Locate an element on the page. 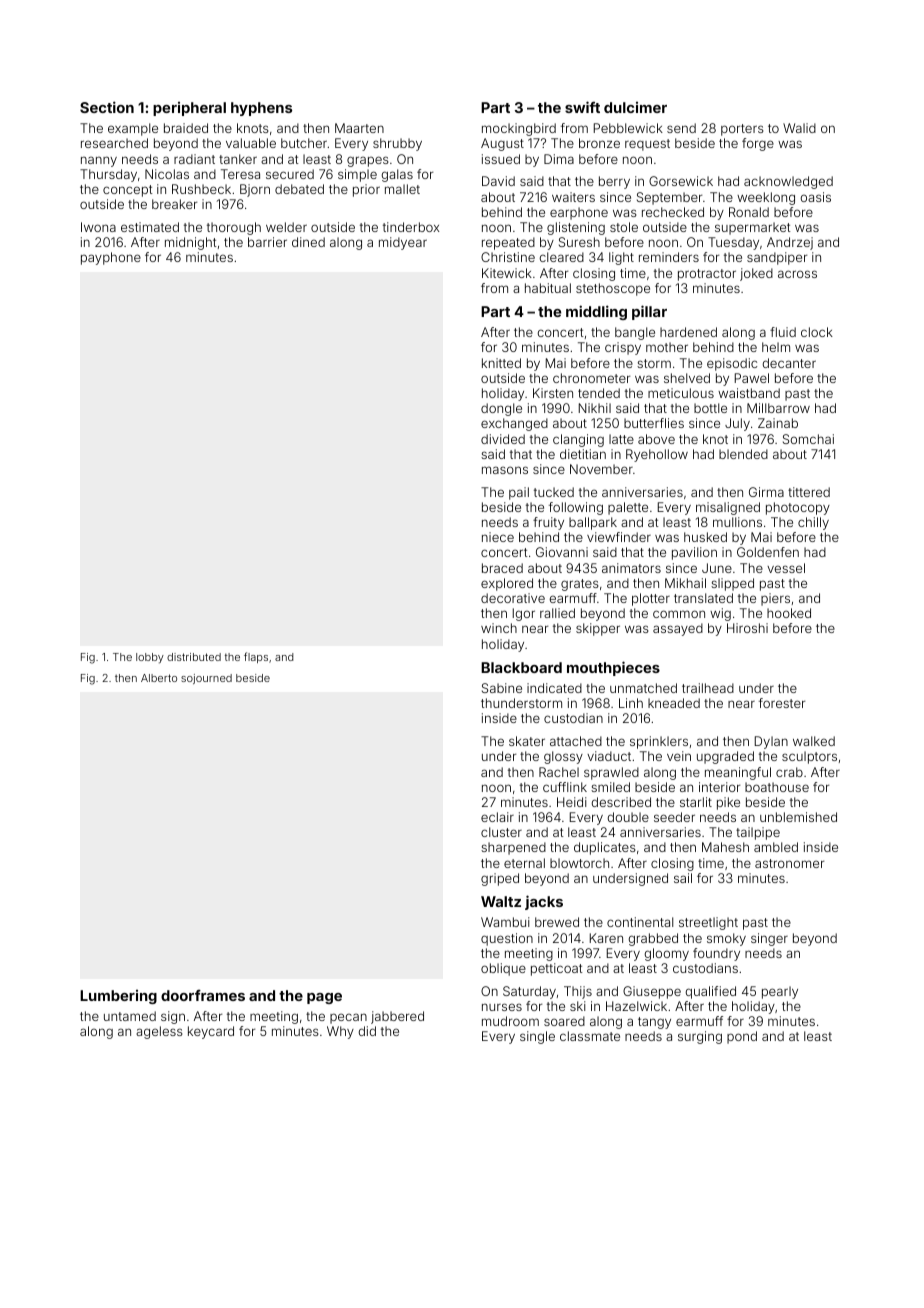 The height and width of the page is (1308, 924). berry is located at coordinates (614, 182).
